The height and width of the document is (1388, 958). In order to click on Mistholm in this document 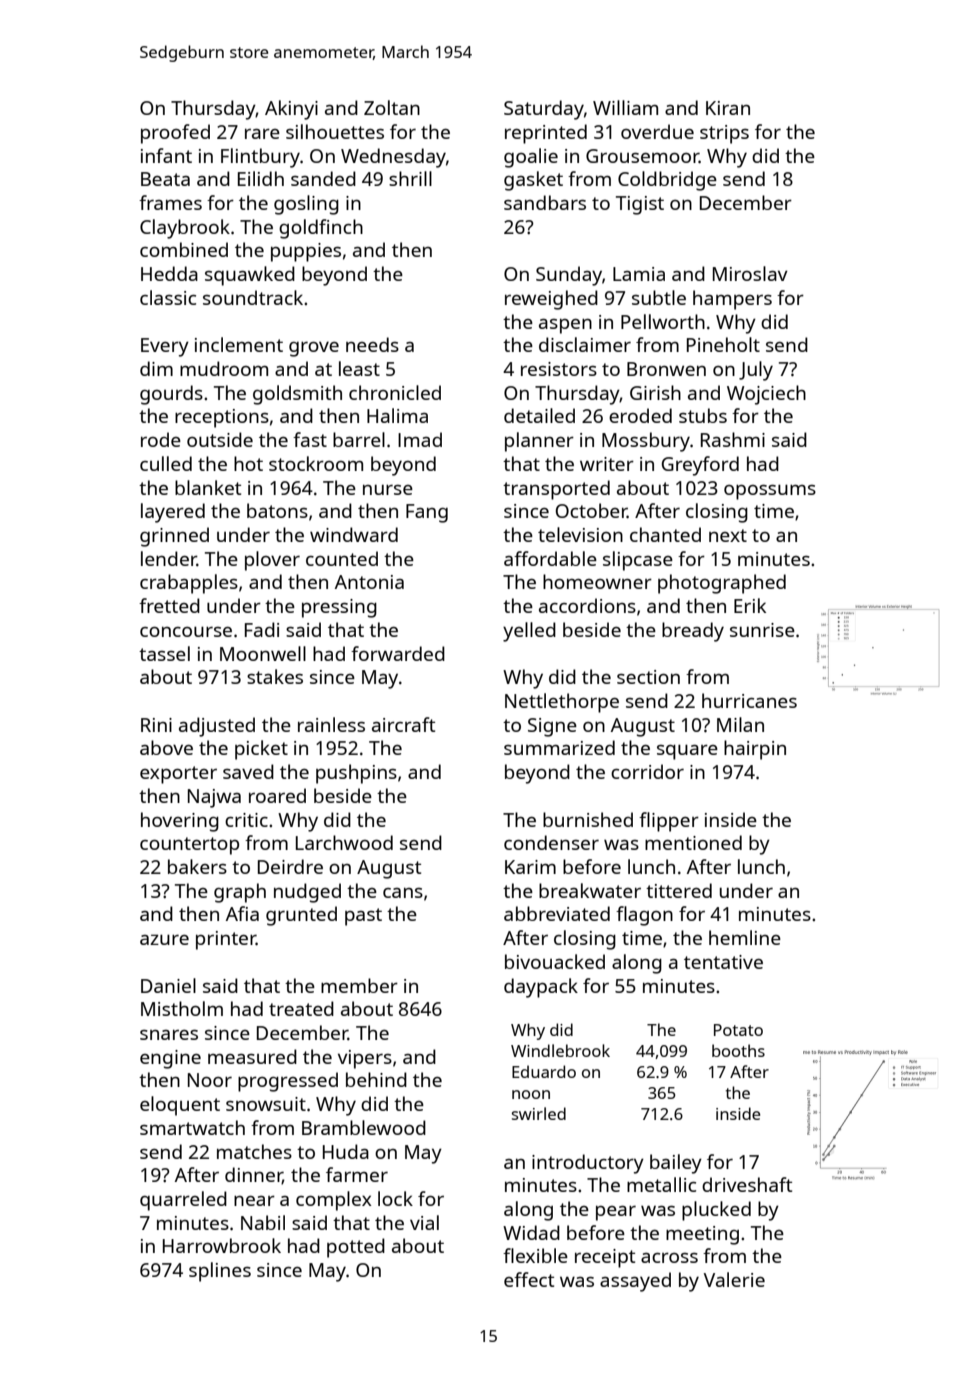, I will do `click(182, 1008)`.
